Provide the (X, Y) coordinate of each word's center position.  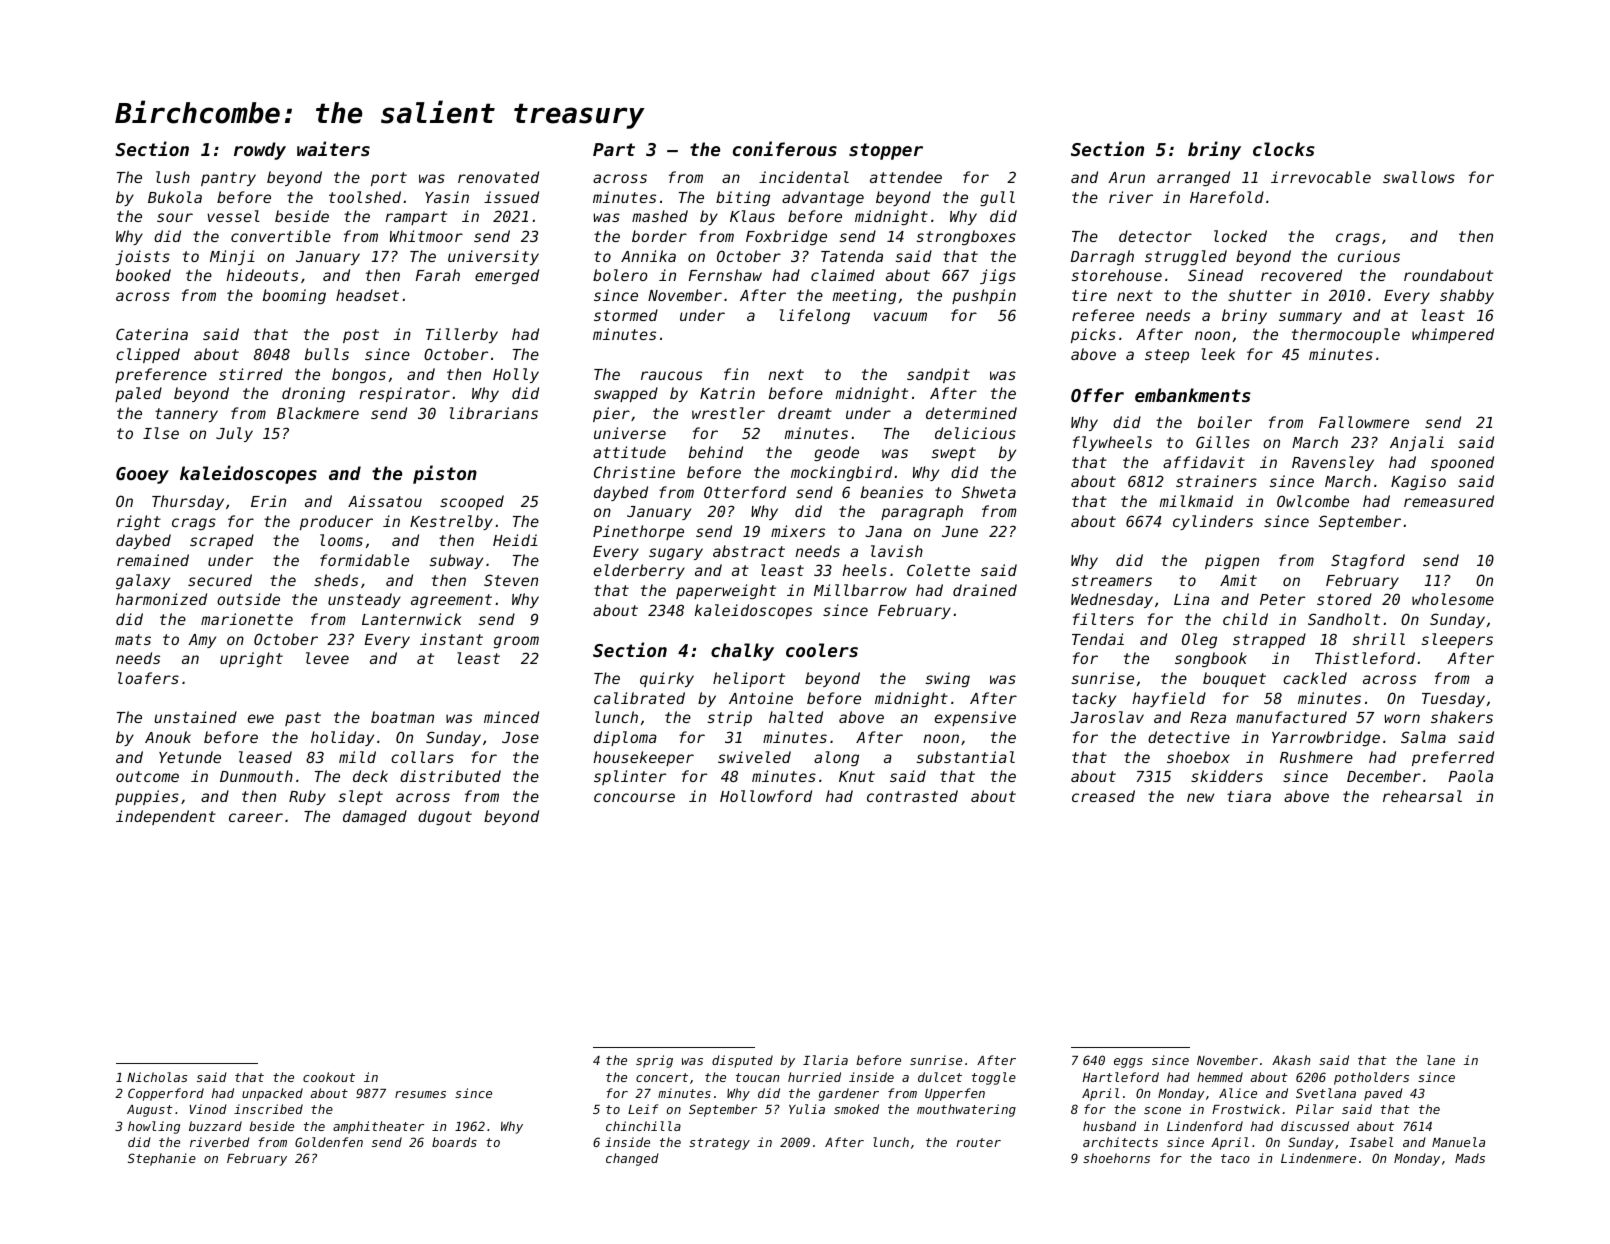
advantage (823, 198)
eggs (1128, 1063)
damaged (375, 817)
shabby (1467, 296)
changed (632, 1159)
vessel (233, 216)
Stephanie (162, 1159)
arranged (1193, 178)
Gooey (142, 475)
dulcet (940, 1077)
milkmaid (1196, 501)
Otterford (745, 492)
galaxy (143, 581)
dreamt (805, 413)
